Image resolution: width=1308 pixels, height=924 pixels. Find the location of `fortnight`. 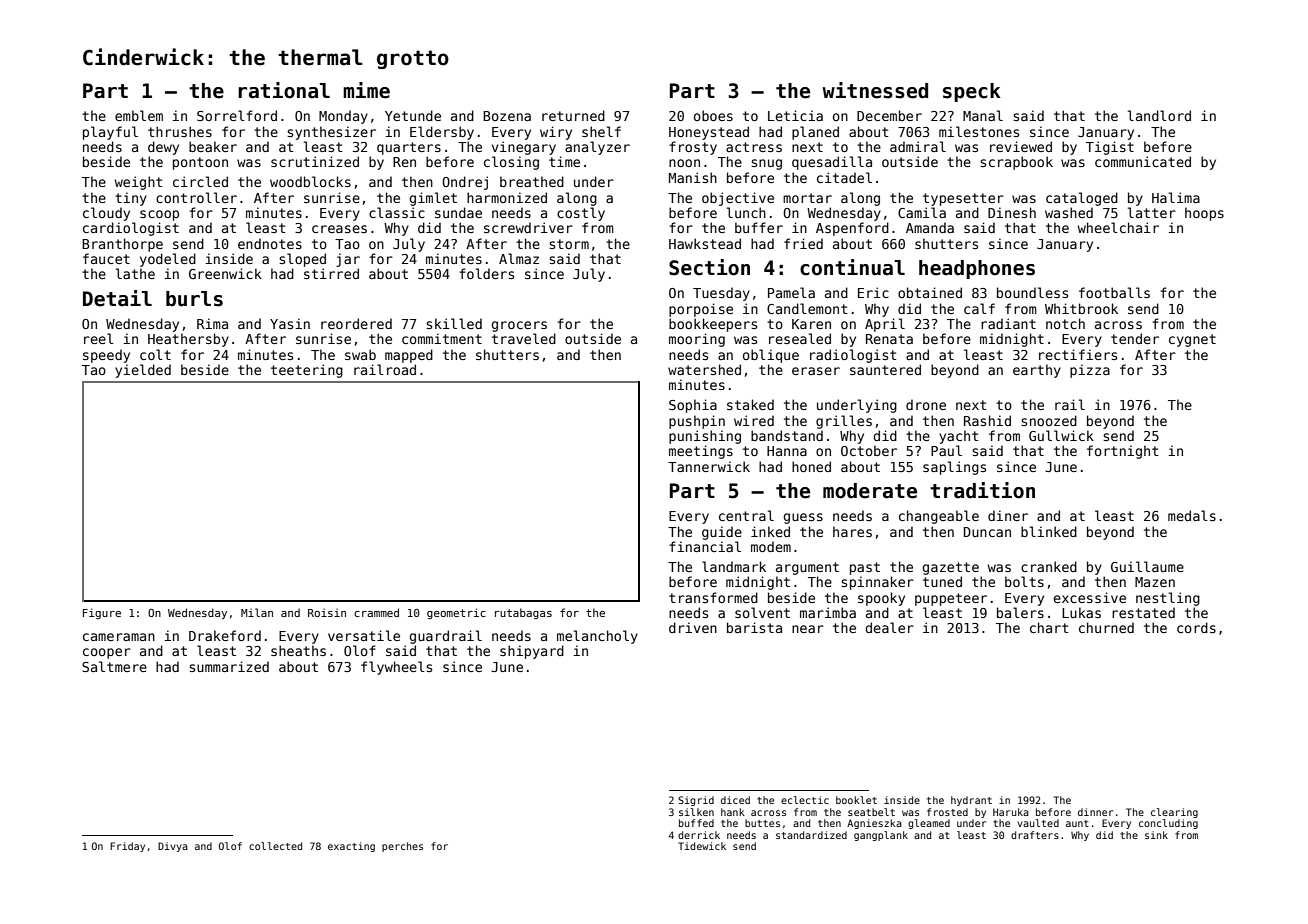

fortnight is located at coordinates (1123, 452).
